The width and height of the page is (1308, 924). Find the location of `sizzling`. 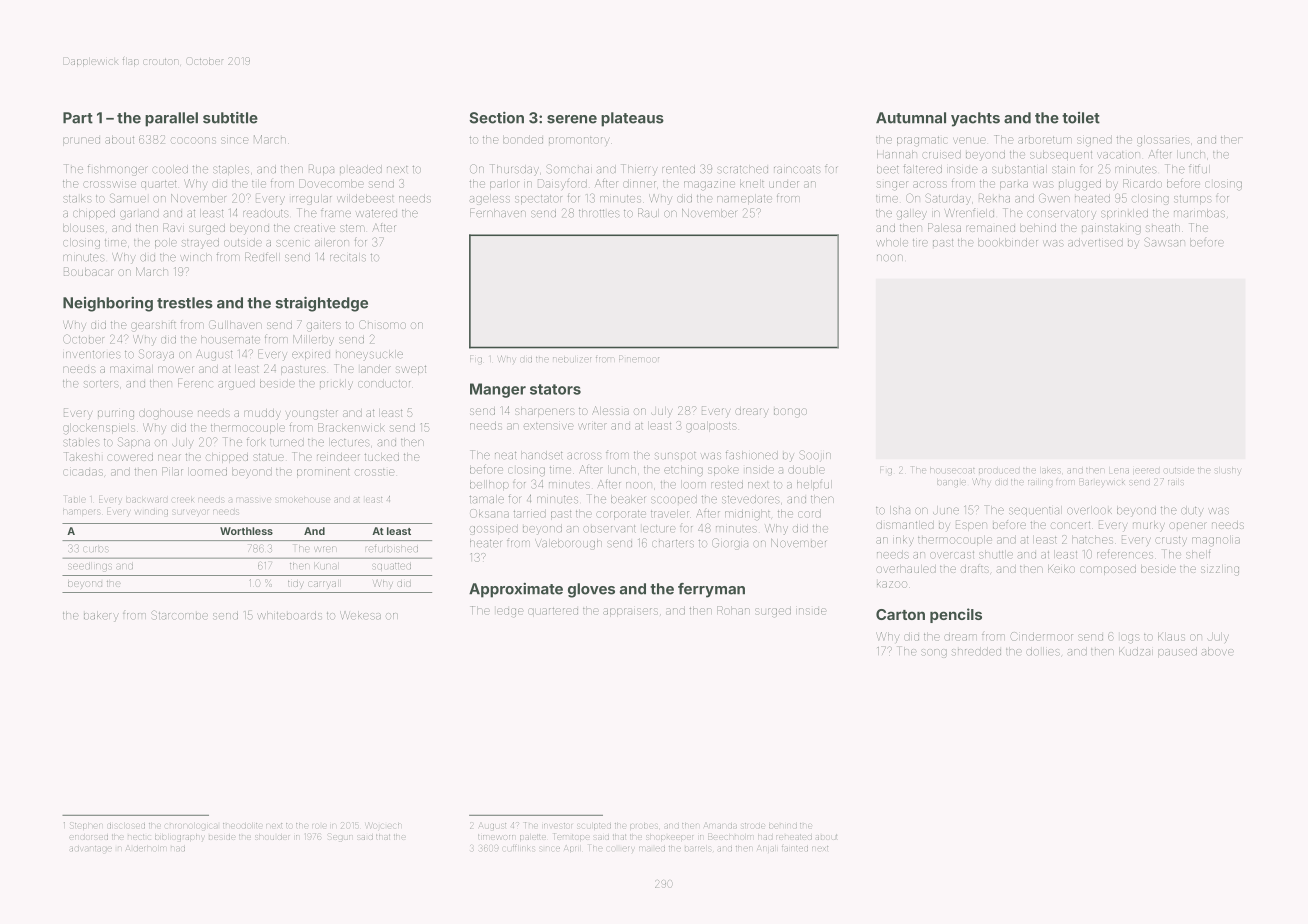

sizzling is located at coordinates (1220, 570).
